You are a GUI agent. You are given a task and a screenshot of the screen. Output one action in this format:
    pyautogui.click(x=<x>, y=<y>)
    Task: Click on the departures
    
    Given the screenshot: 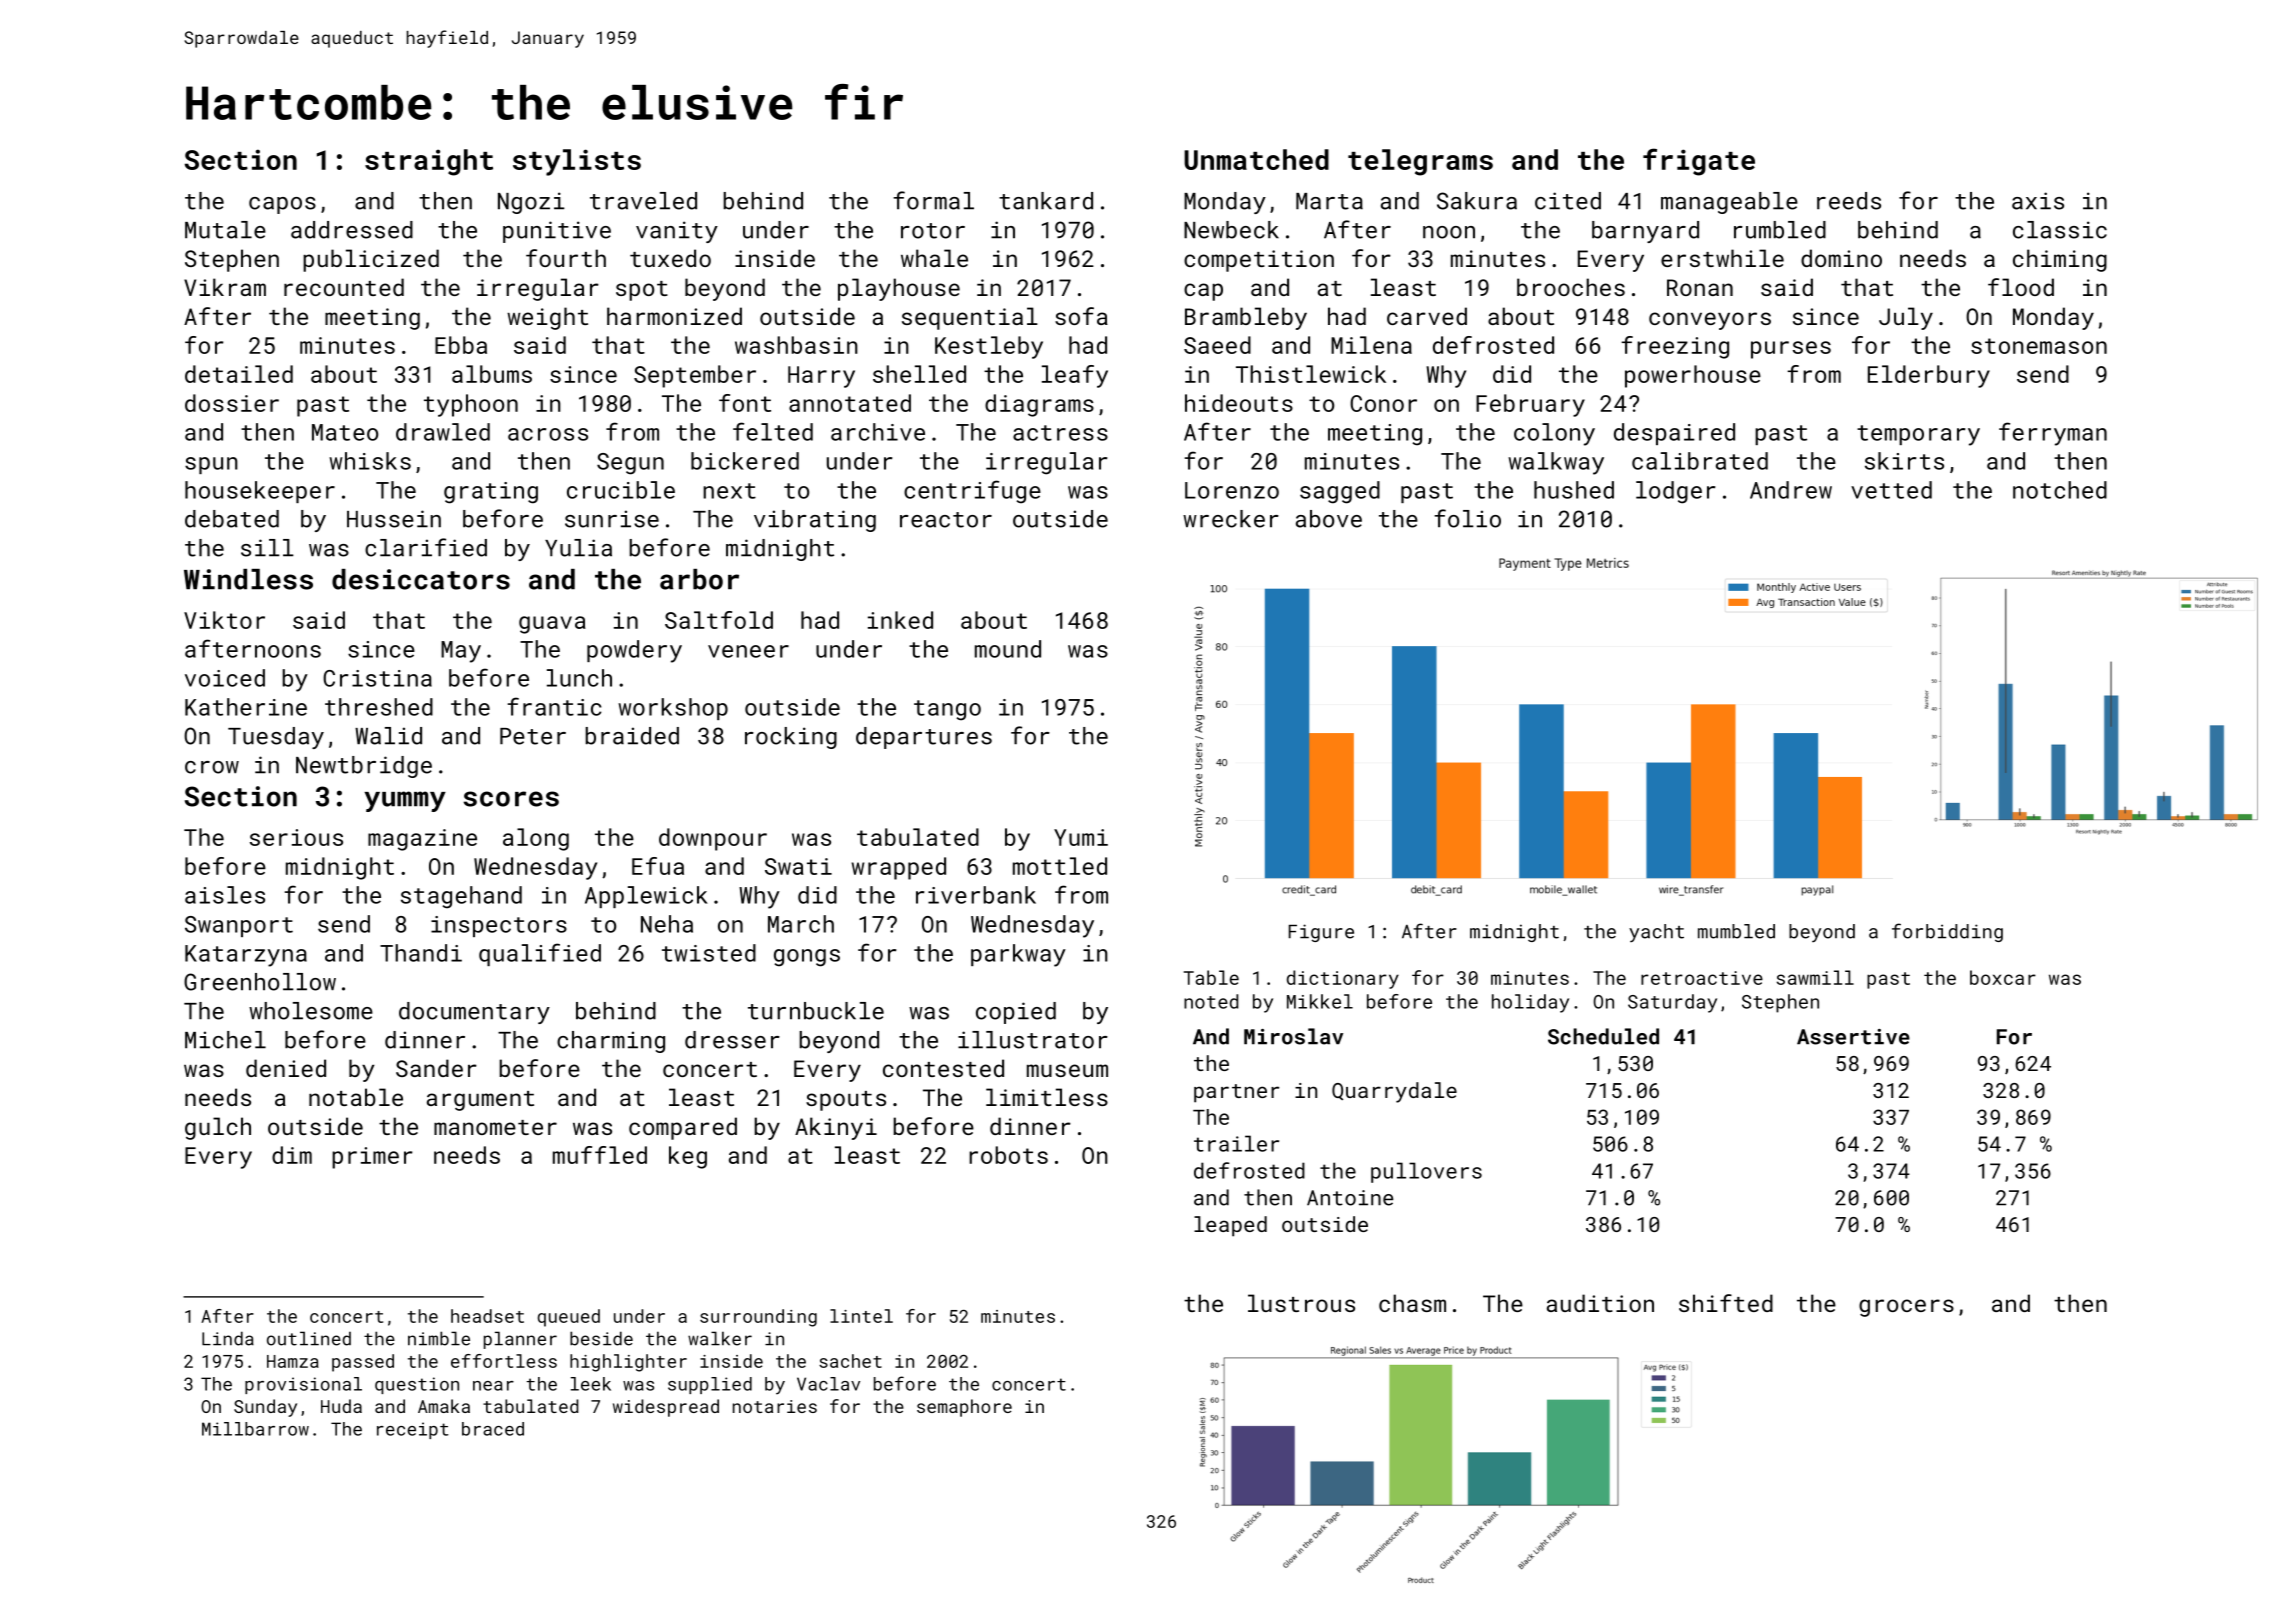 What is the action you would take?
    pyautogui.click(x=924, y=738)
